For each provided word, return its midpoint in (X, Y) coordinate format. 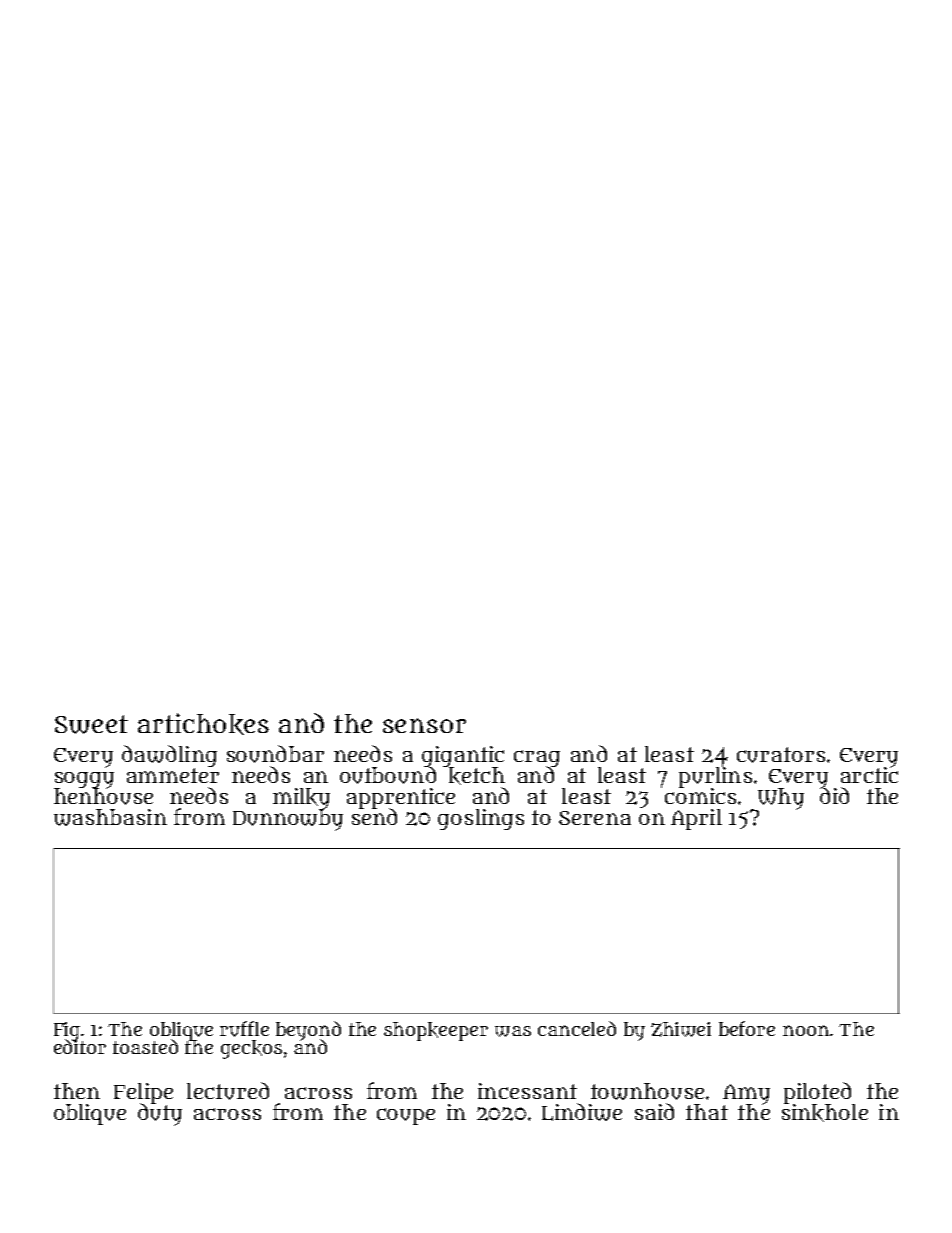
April (696, 819)
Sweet (91, 724)
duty (160, 1114)
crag (537, 758)
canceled (577, 1028)
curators (781, 755)
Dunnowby (288, 820)
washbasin (110, 817)
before (747, 1028)
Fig (67, 1031)
